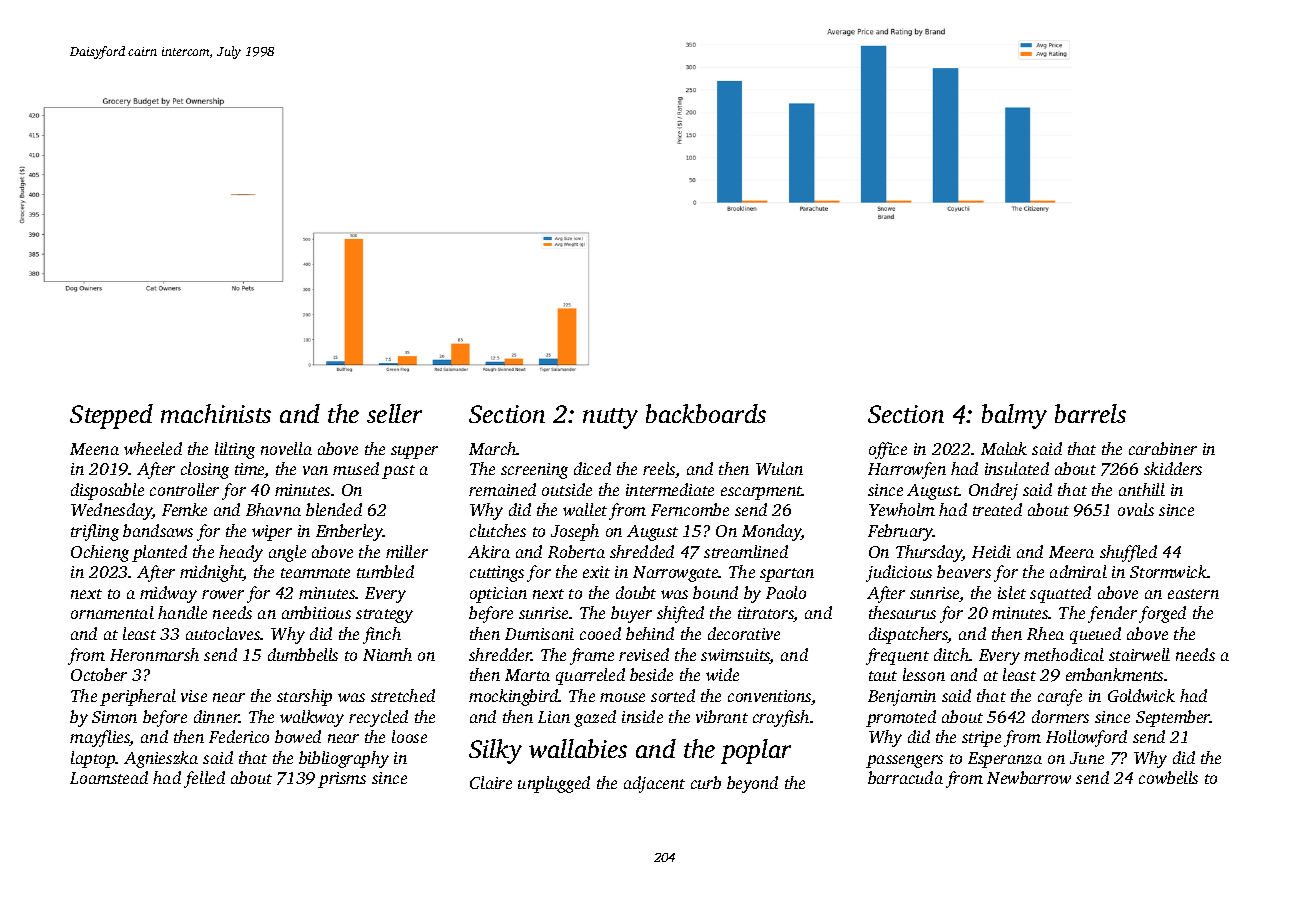 The width and height of the screenshot is (1308, 924). I want to click on Stepped, so click(111, 416).
